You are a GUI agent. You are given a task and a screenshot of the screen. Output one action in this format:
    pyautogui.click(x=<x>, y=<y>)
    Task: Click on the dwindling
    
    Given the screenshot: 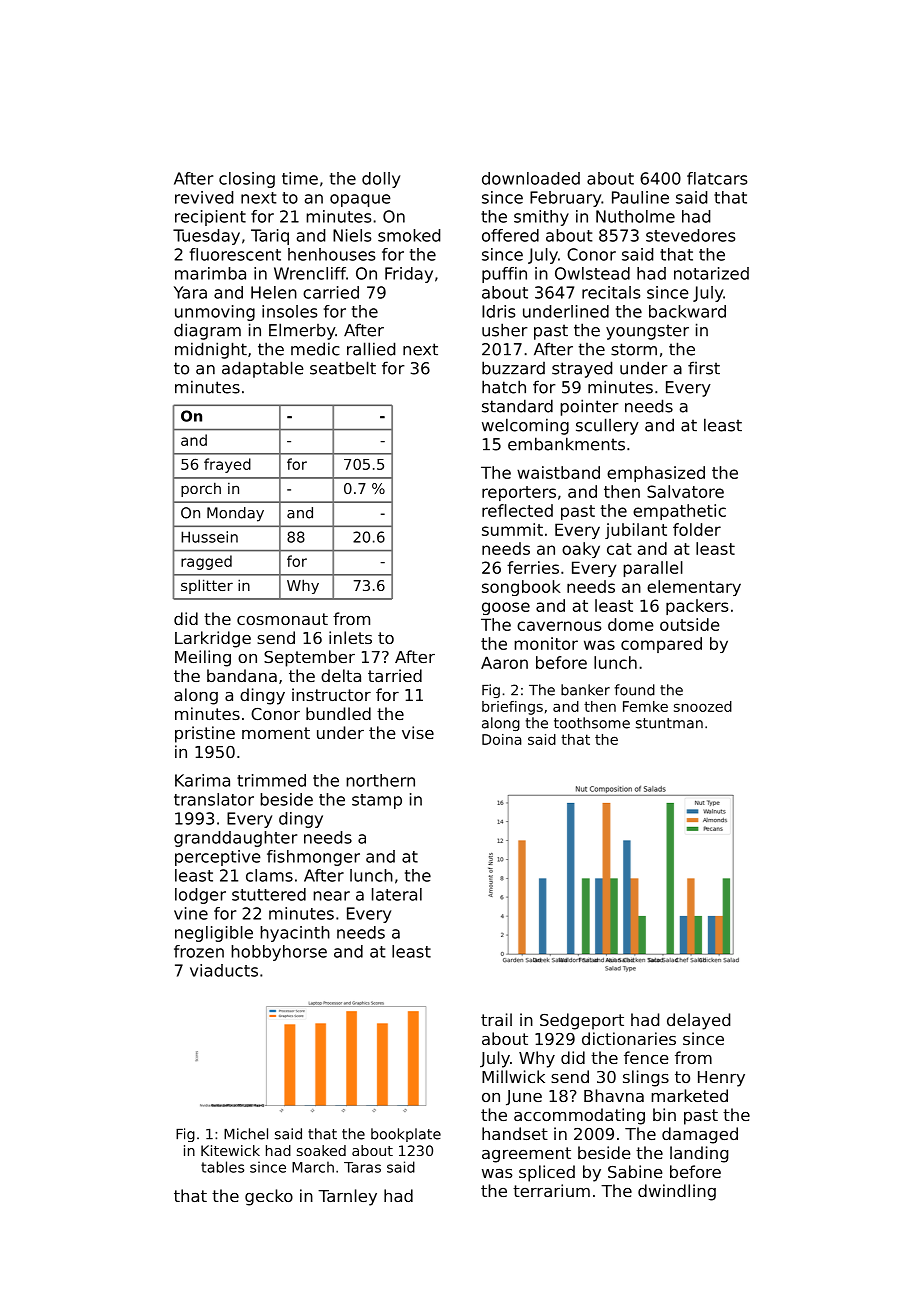 What is the action you would take?
    pyautogui.click(x=677, y=1192)
